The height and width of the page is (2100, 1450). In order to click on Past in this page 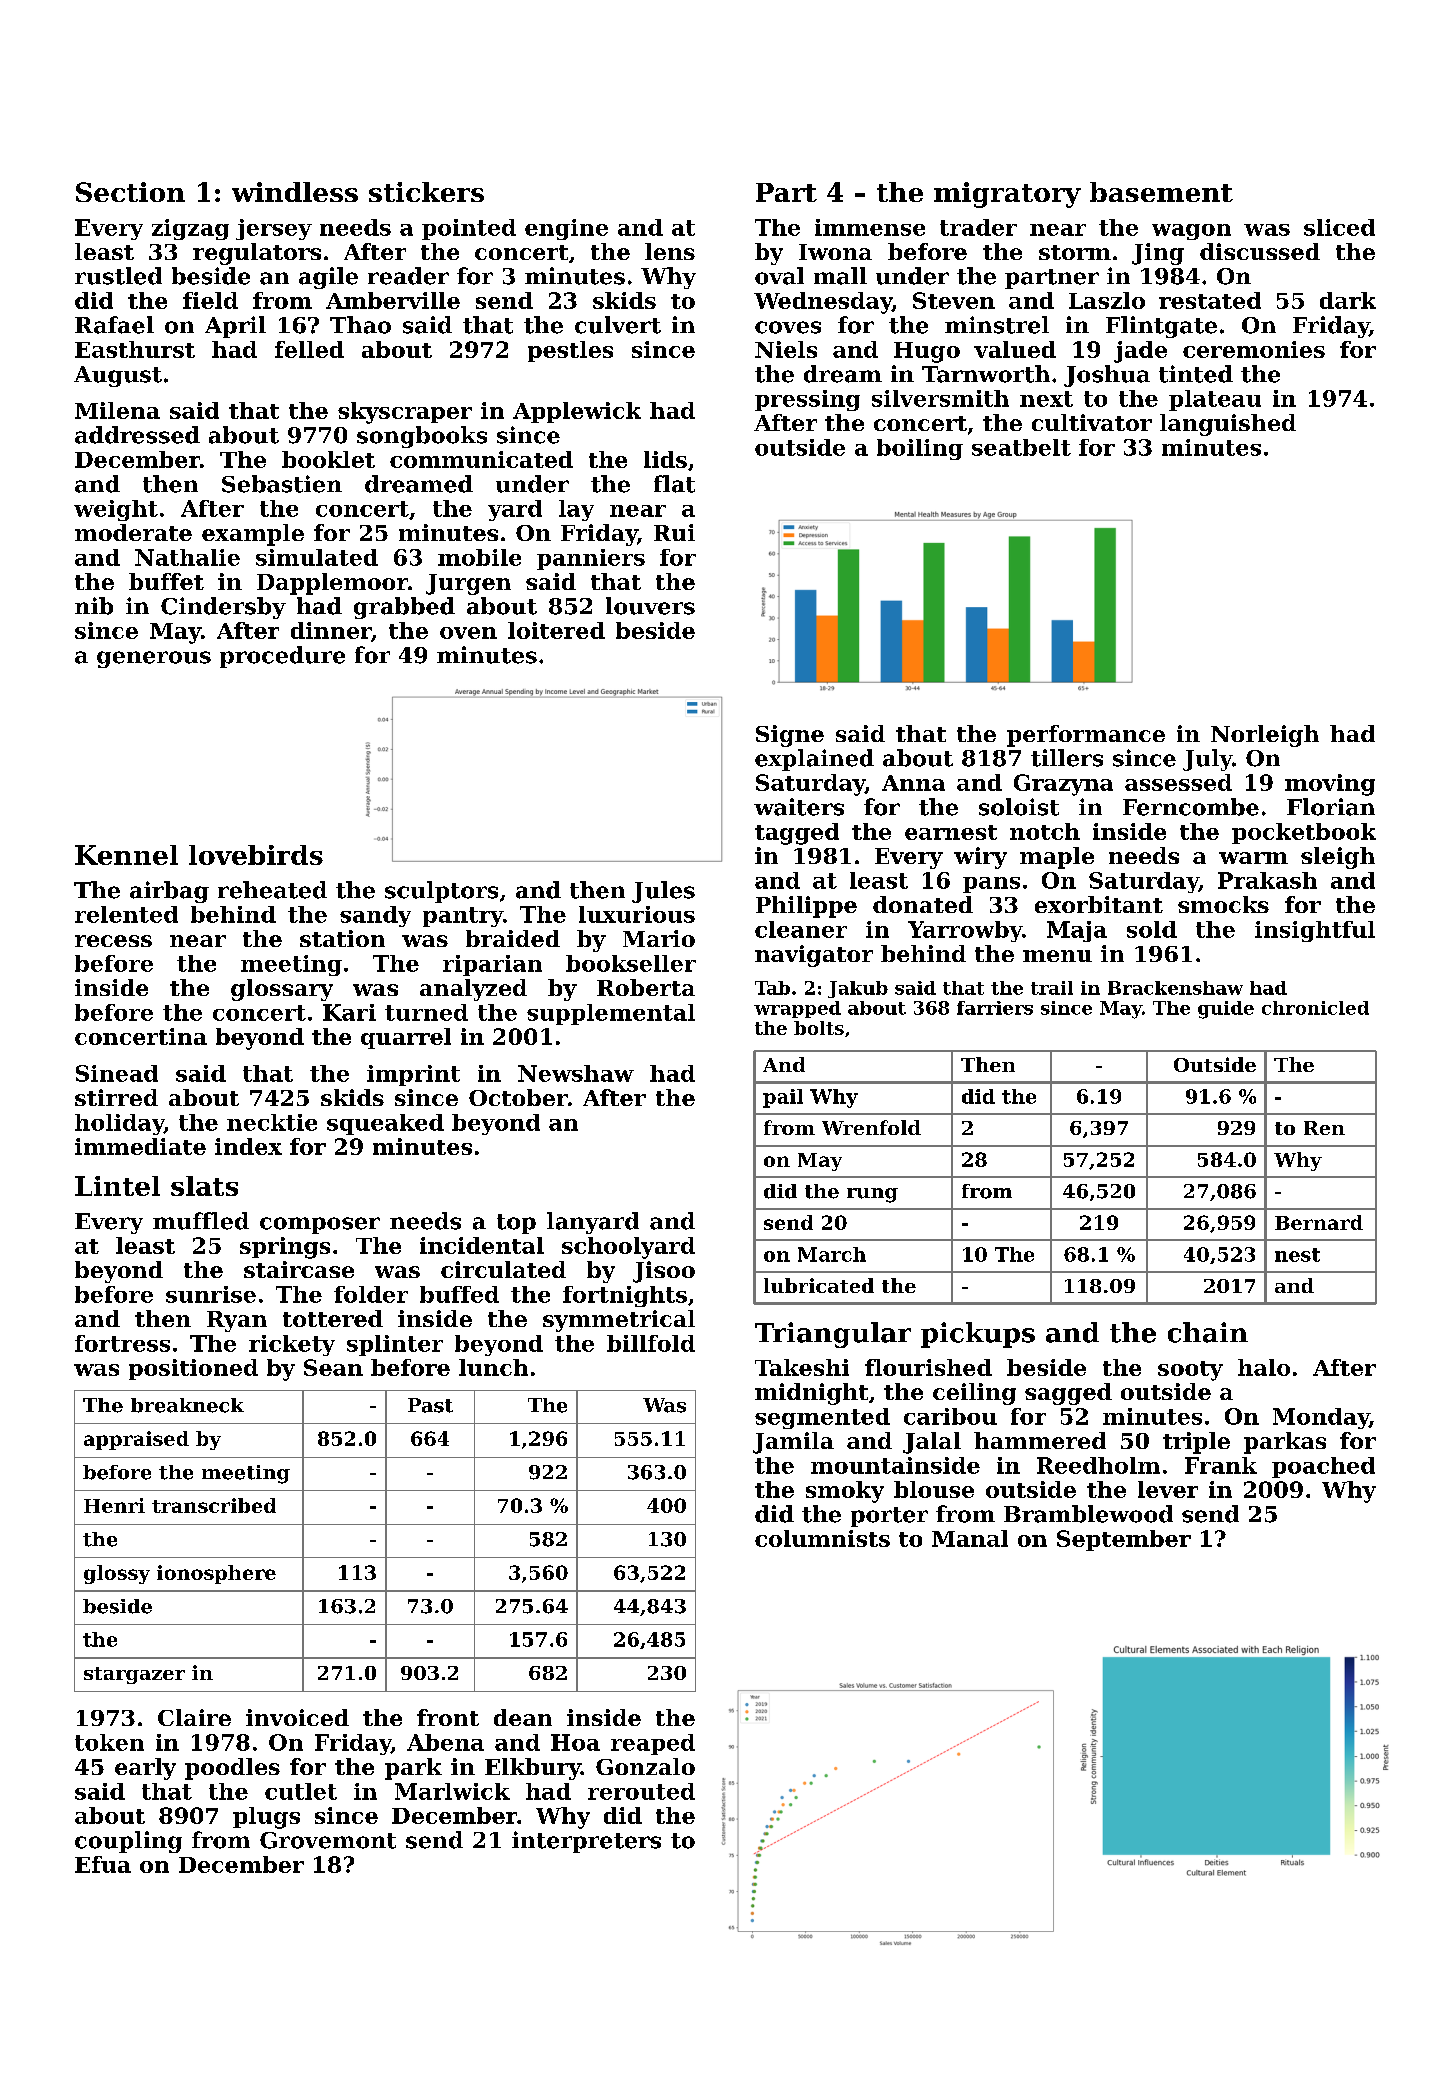, I will do `click(430, 1405)`.
